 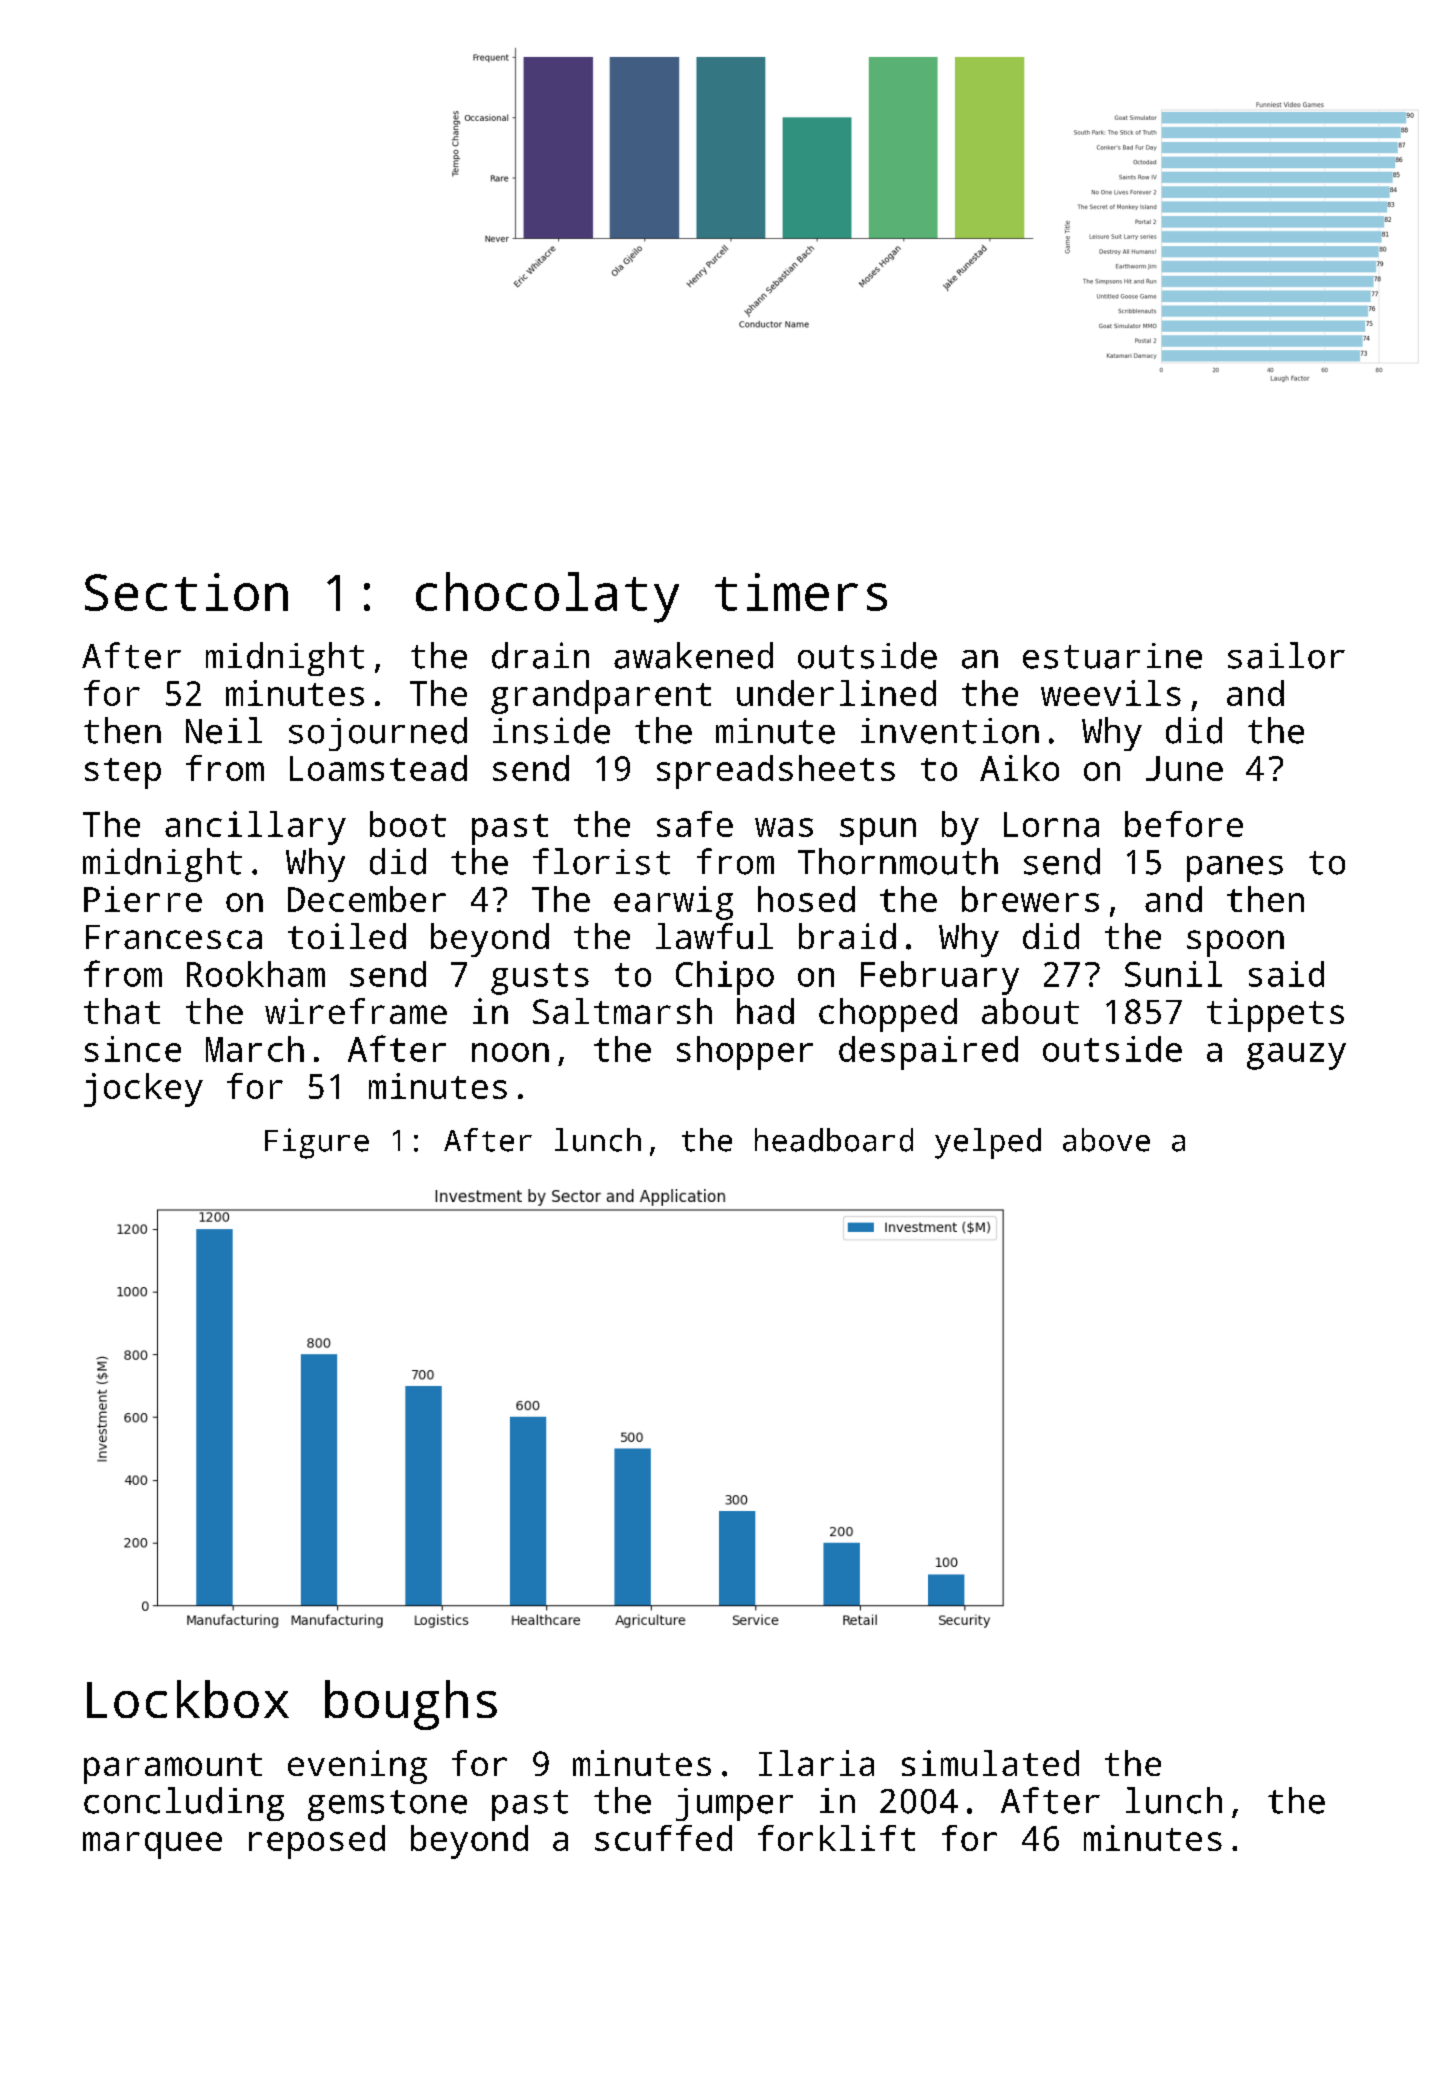 What do you see at coordinates (806, 899) in the screenshot?
I see `hosed` at bounding box center [806, 899].
